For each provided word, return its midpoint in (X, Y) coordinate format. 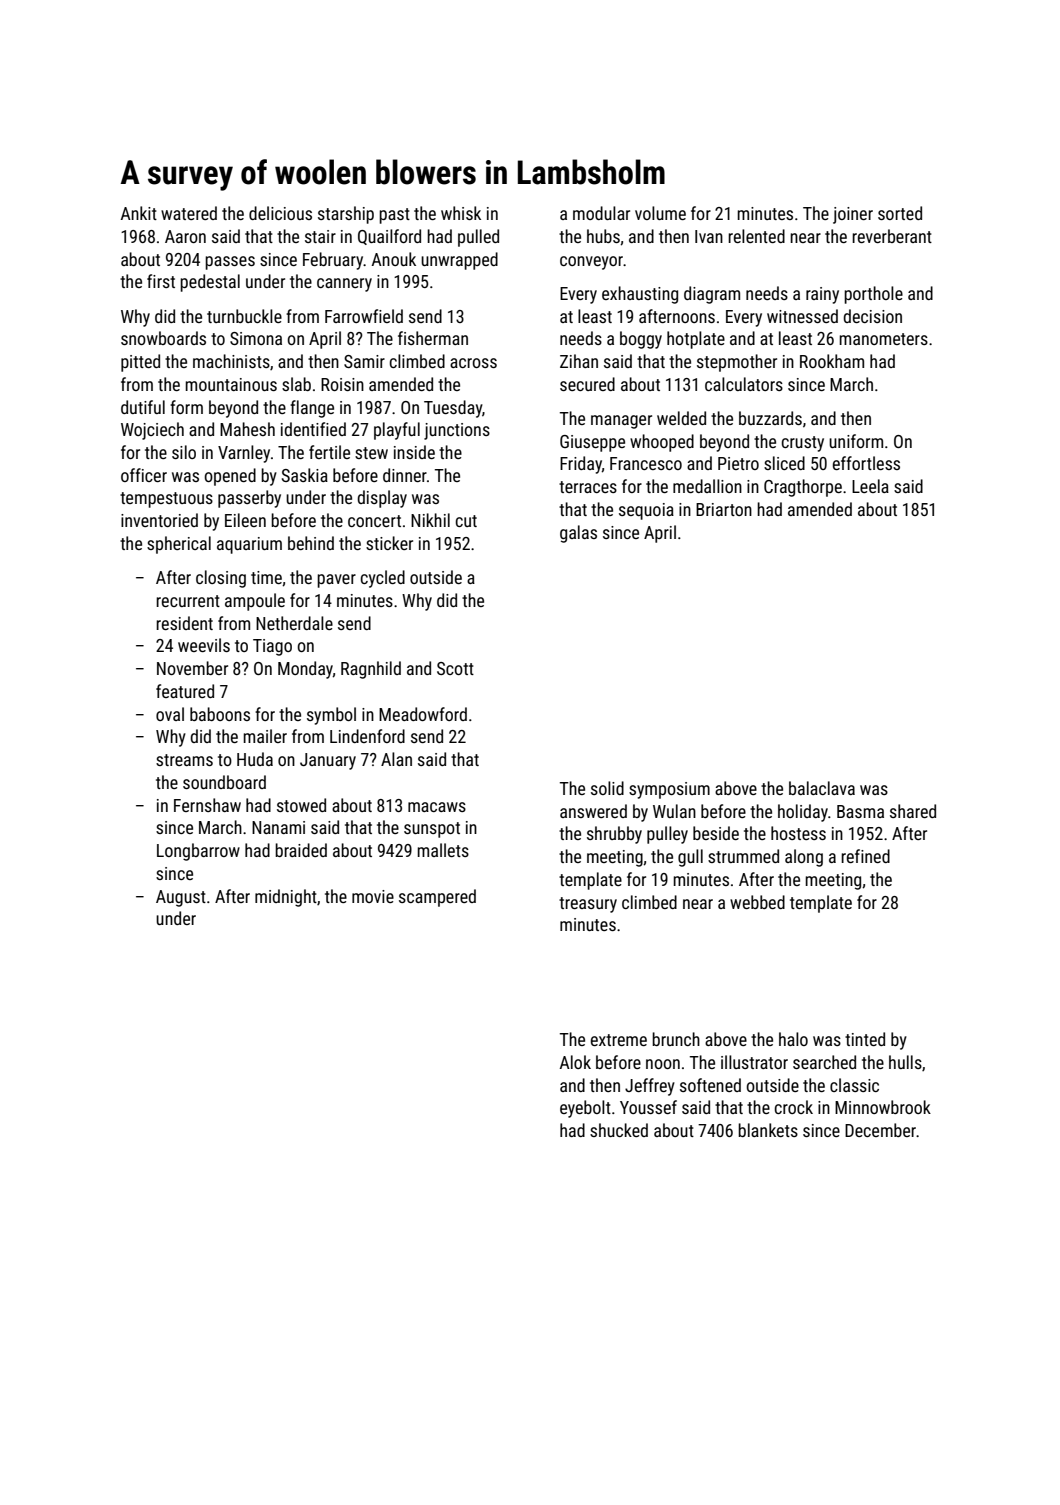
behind (311, 543)
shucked (619, 1130)
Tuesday (453, 409)
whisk (461, 213)
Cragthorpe (803, 488)
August (181, 898)
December (880, 1130)
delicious (280, 213)
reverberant (892, 236)
